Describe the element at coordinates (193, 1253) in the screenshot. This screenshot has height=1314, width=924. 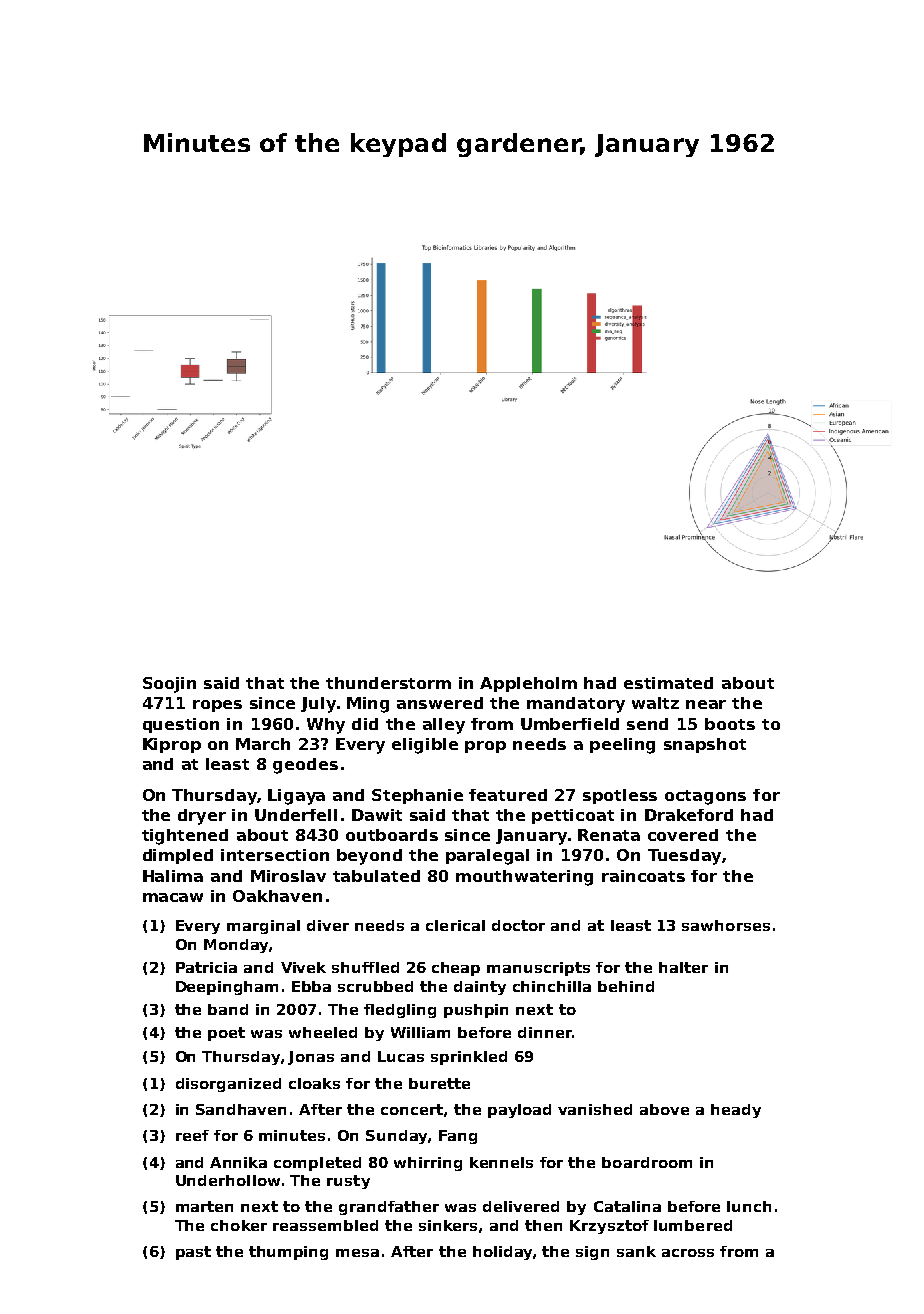
I see `past` at that location.
